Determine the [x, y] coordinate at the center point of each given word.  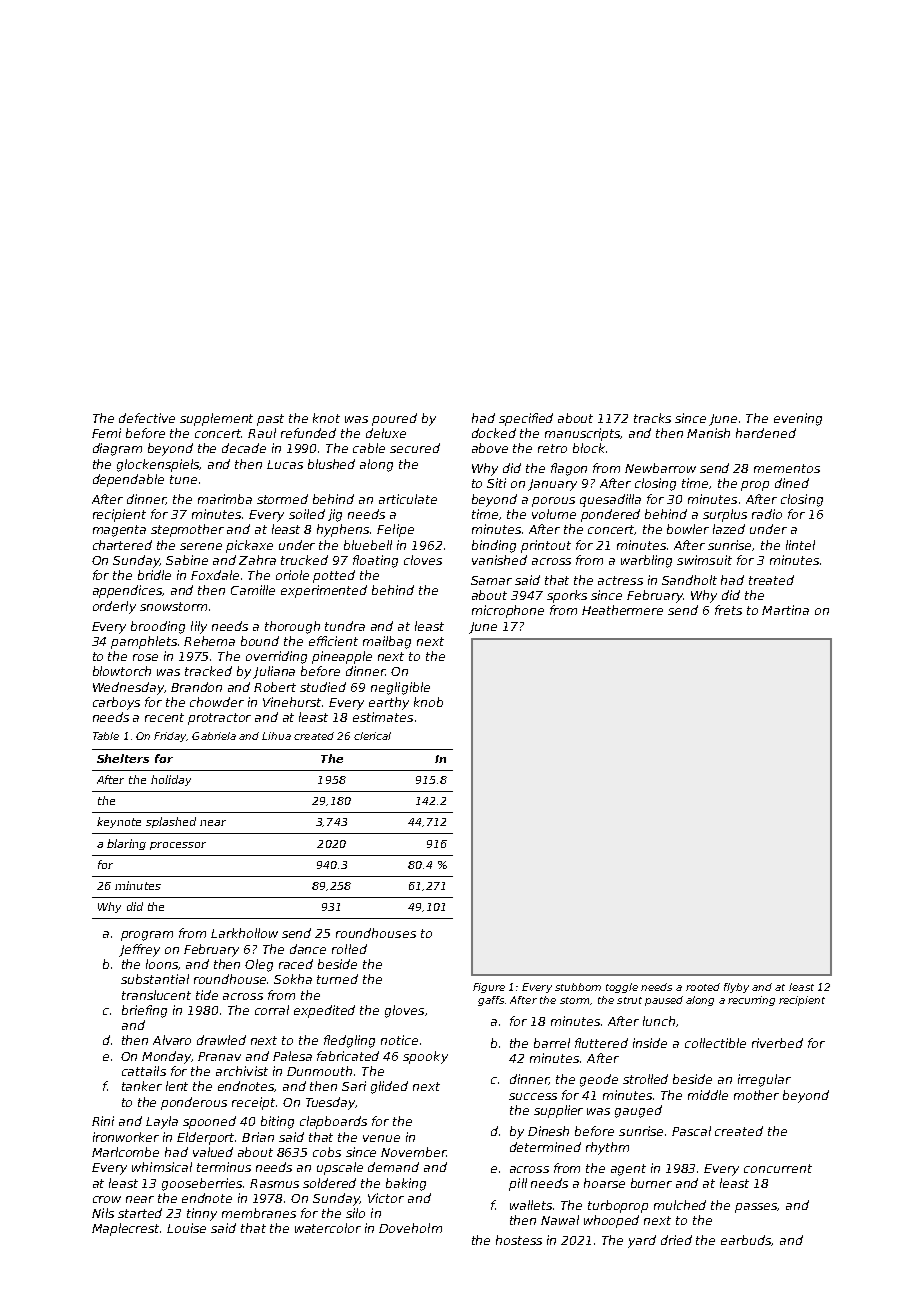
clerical [372, 736]
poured [394, 419]
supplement [216, 419]
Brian [258, 1137]
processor [178, 846]
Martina [785, 610]
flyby [736, 988]
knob [428, 702]
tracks [652, 418]
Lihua [276, 736]
